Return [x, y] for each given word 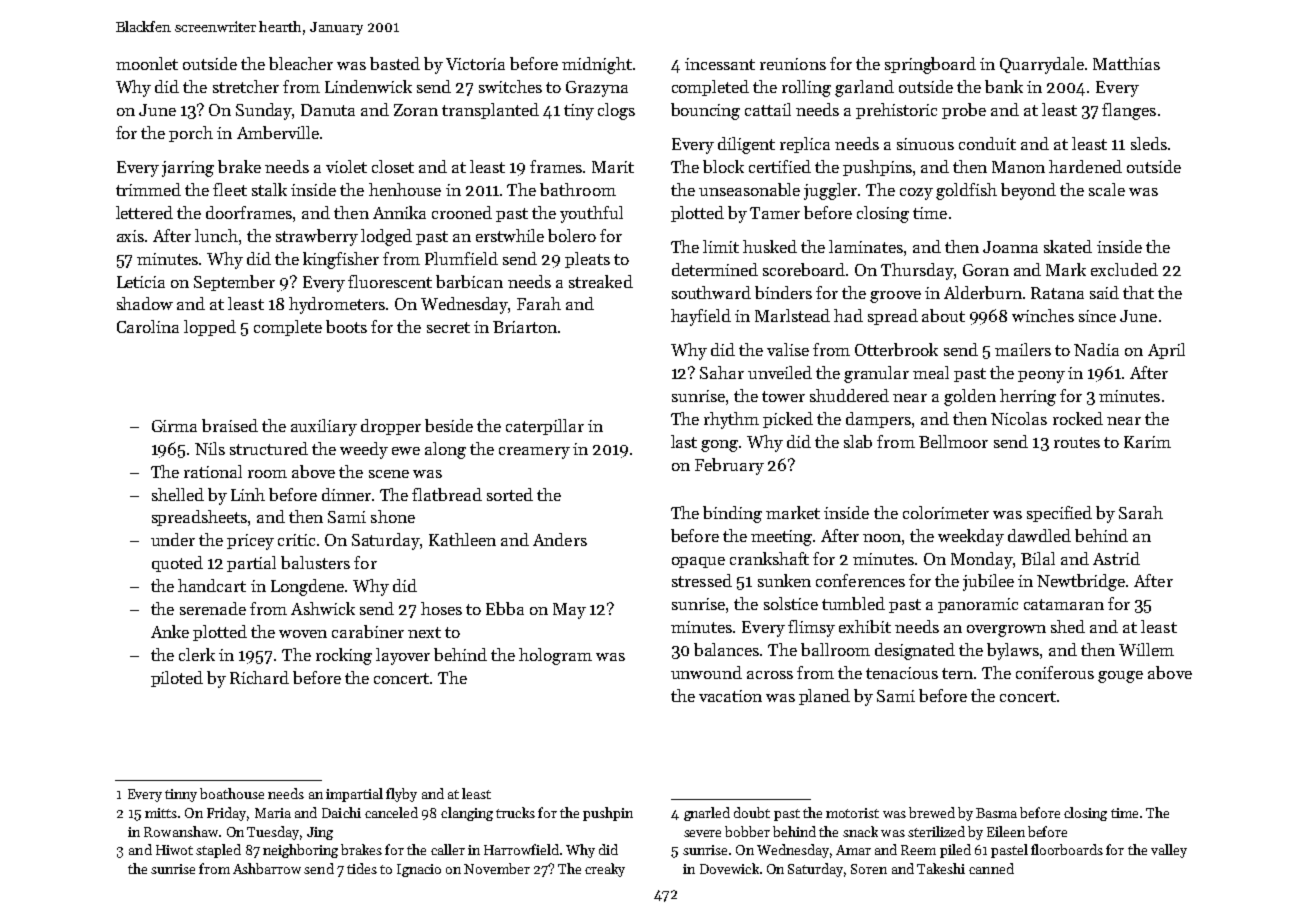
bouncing [705, 111]
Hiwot [174, 850]
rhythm [731, 420]
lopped [210, 328]
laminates [866, 246]
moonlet [147, 63]
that [1138, 292]
